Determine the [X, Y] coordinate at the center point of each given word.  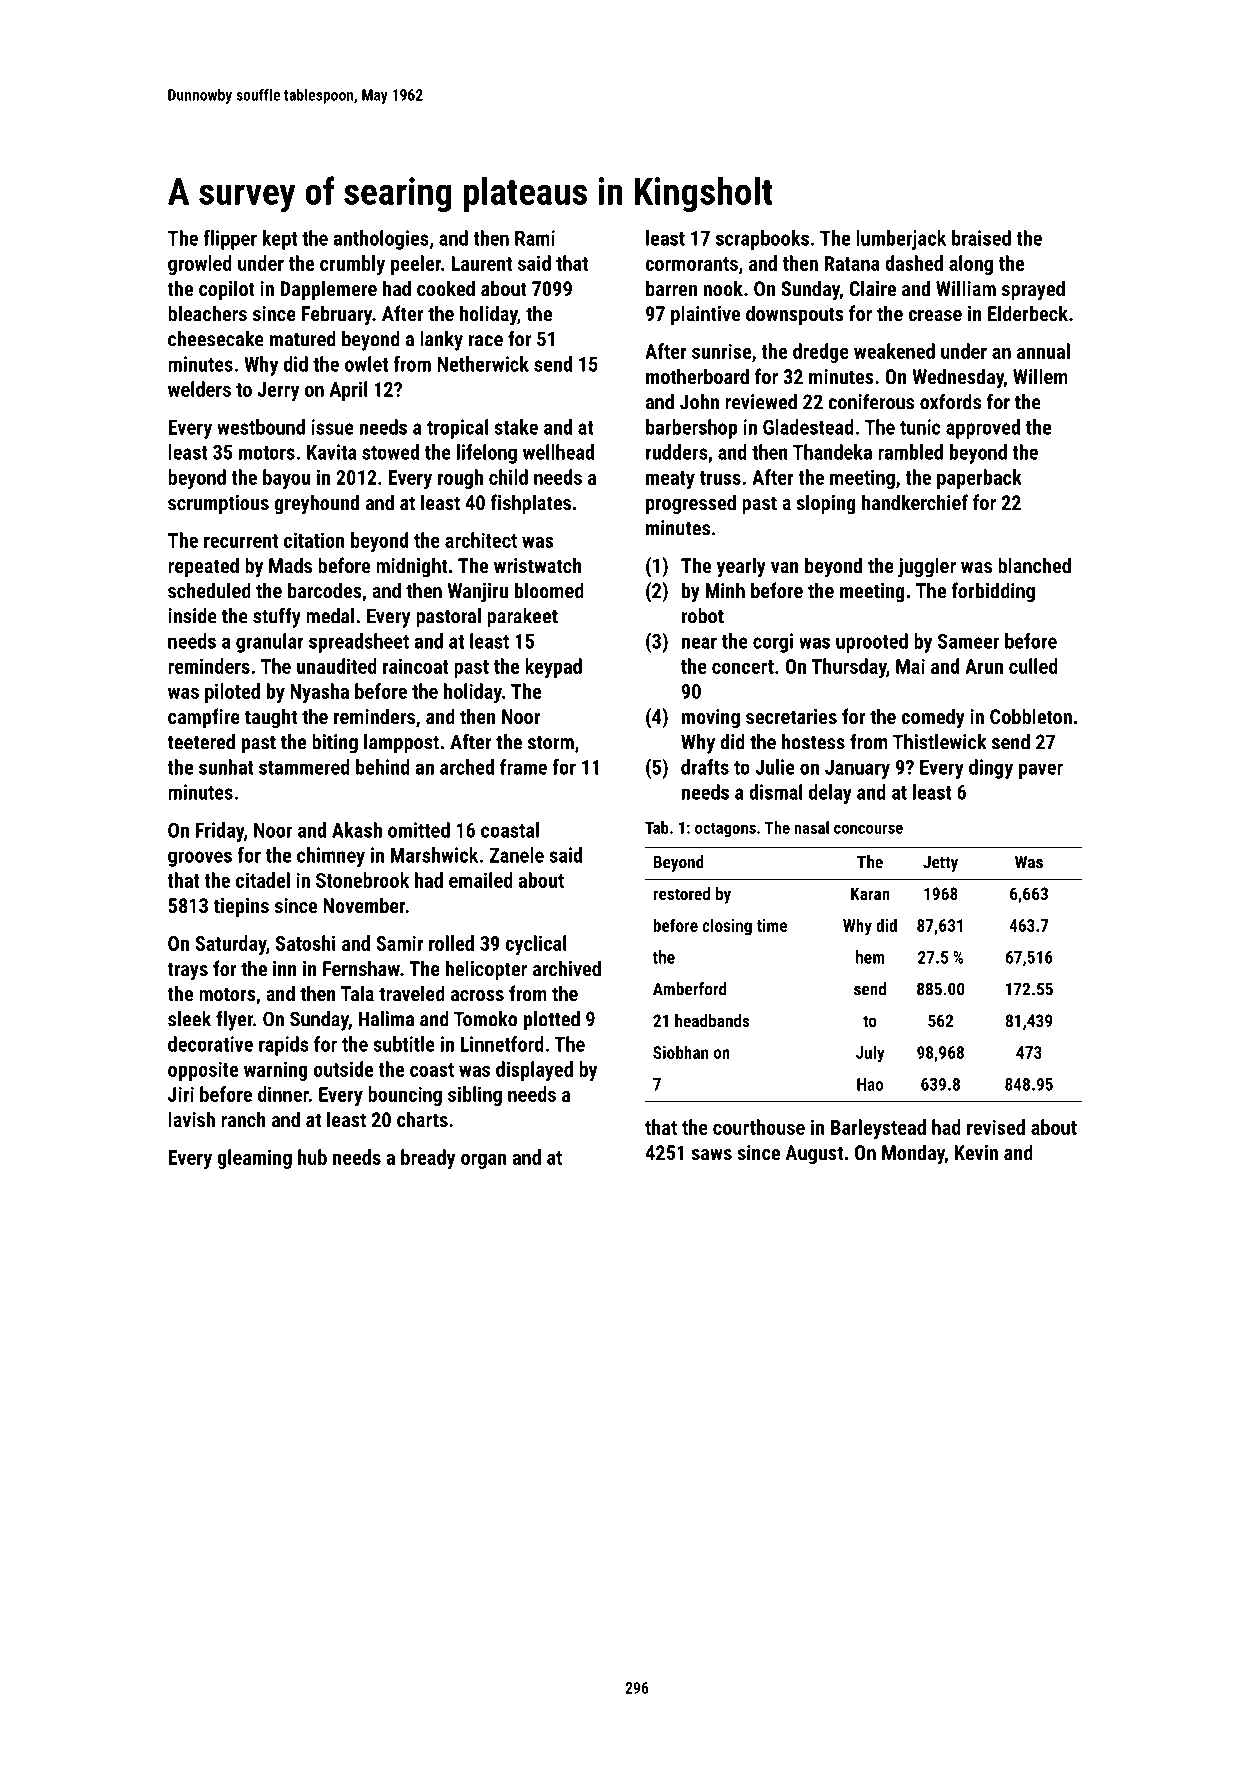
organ [484, 1161]
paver [1041, 771]
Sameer [968, 641]
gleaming [254, 1159]
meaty [670, 480]
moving [711, 718]
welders [199, 389]
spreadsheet [359, 643]
